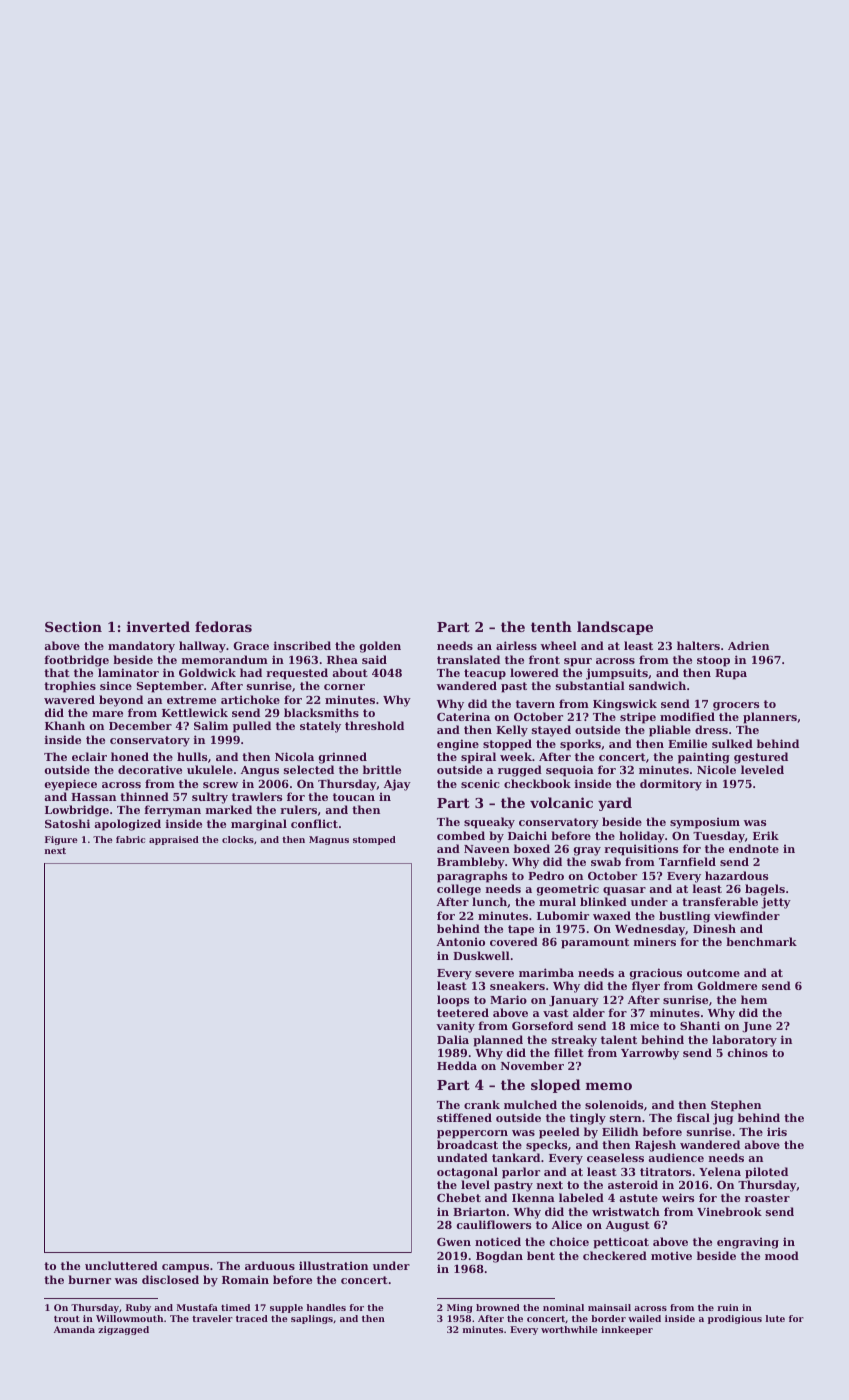 The height and width of the document is (1400, 849). Describe the element at coordinates (551, 626) in the document. I see `tenth` at that location.
